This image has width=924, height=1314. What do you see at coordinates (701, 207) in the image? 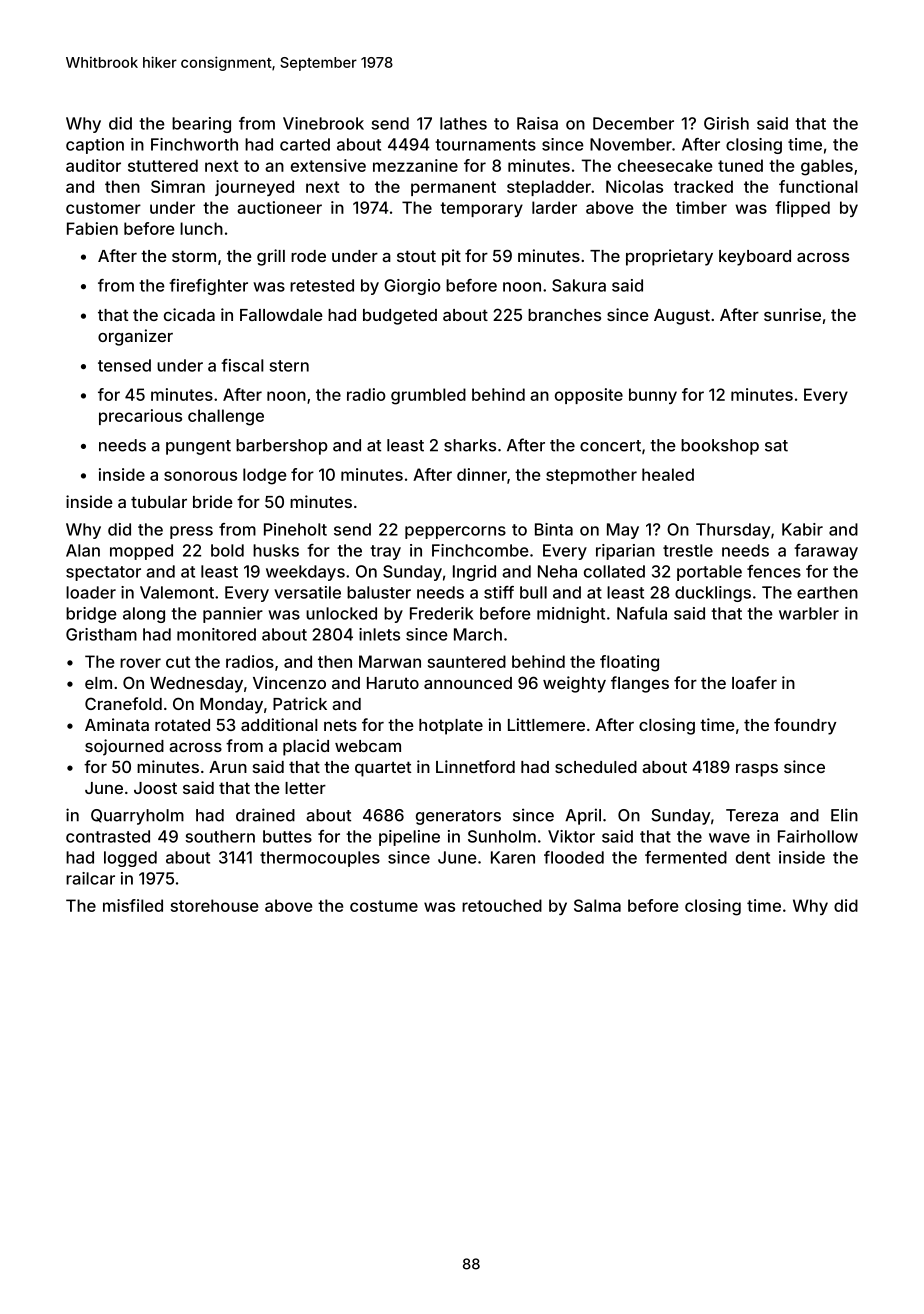
I see `timber` at bounding box center [701, 207].
